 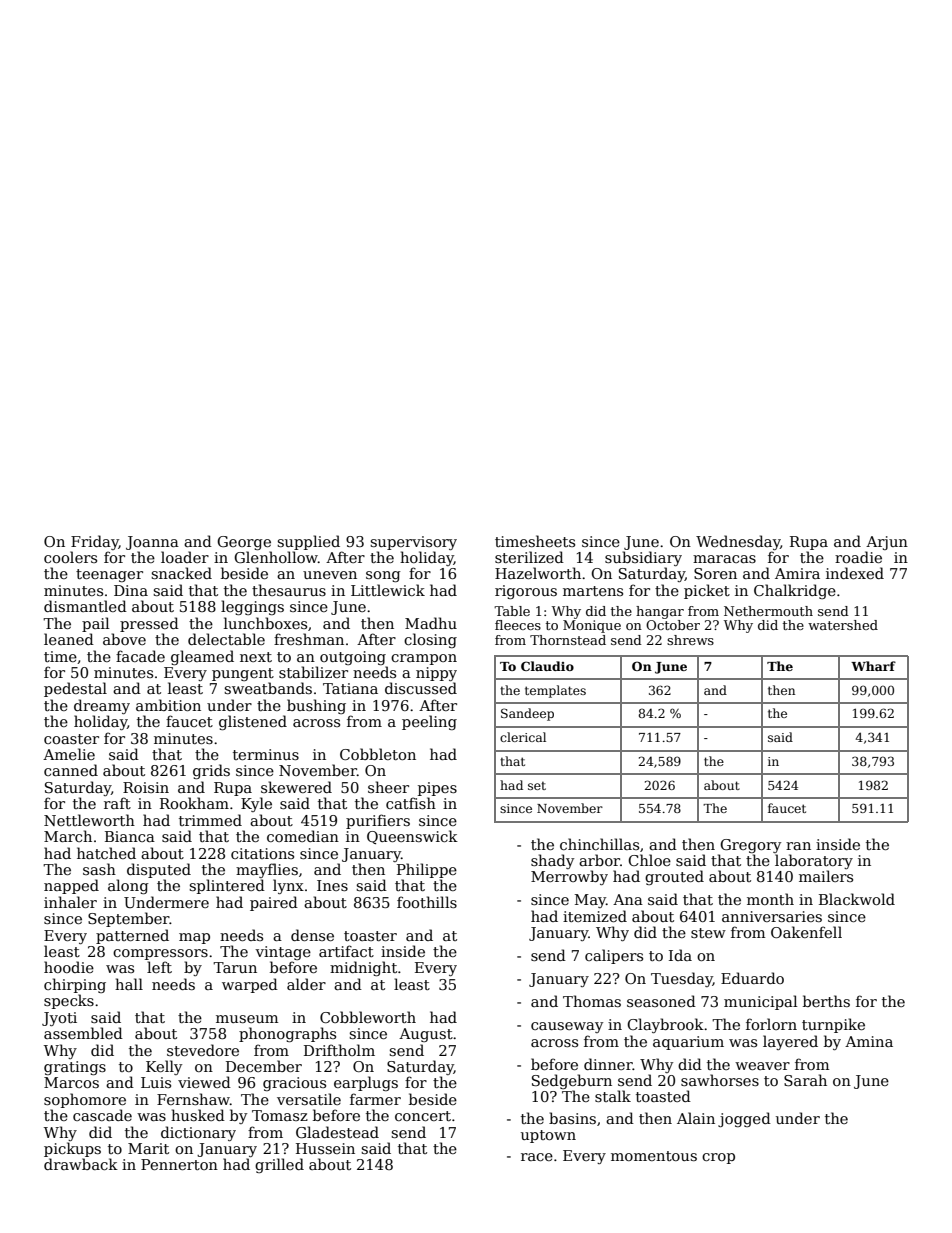 What do you see at coordinates (547, 666) in the screenshot?
I see `Claudio` at bounding box center [547, 666].
